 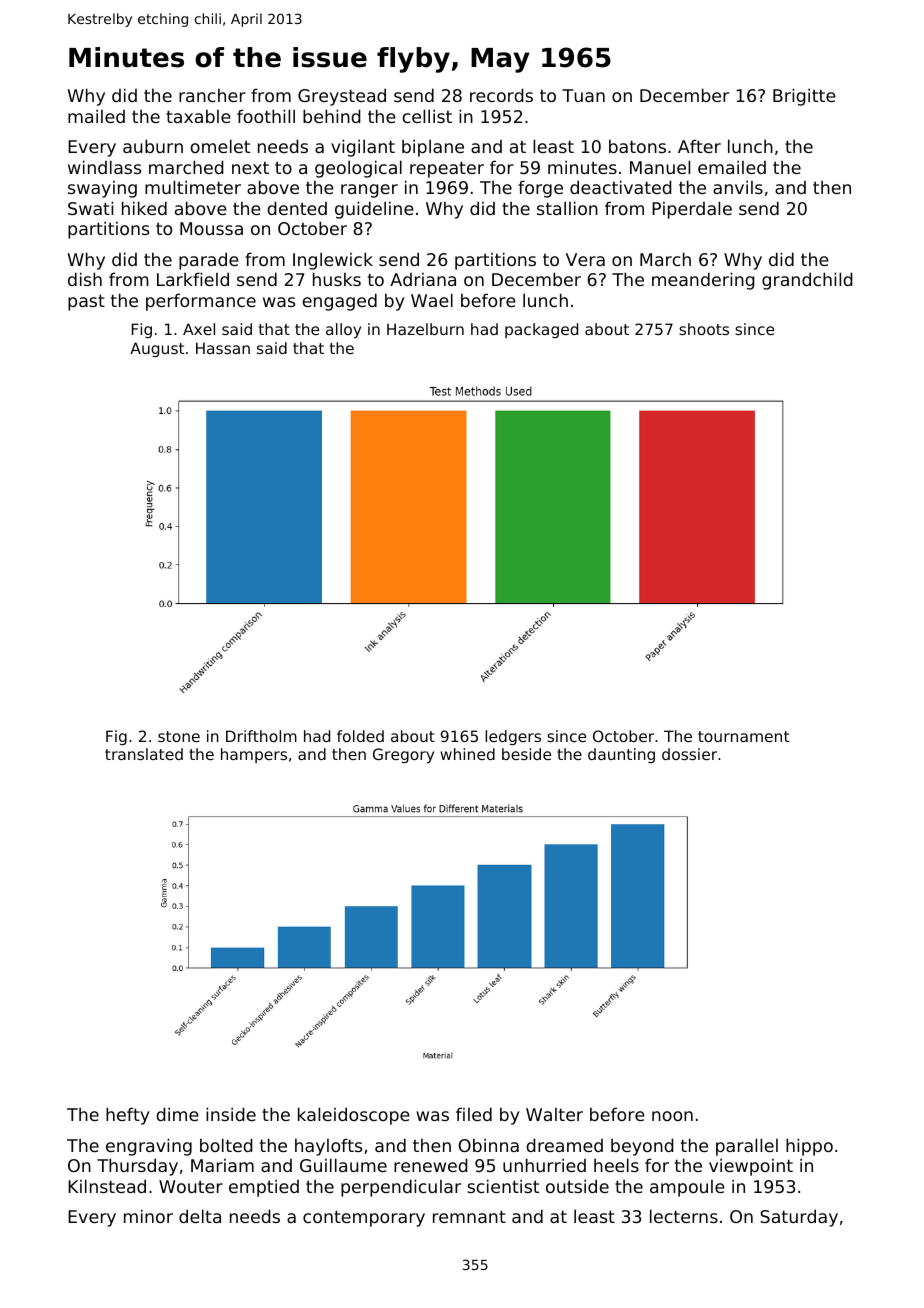 What do you see at coordinates (128, 1116) in the screenshot?
I see `hefty` at bounding box center [128, 1116].
